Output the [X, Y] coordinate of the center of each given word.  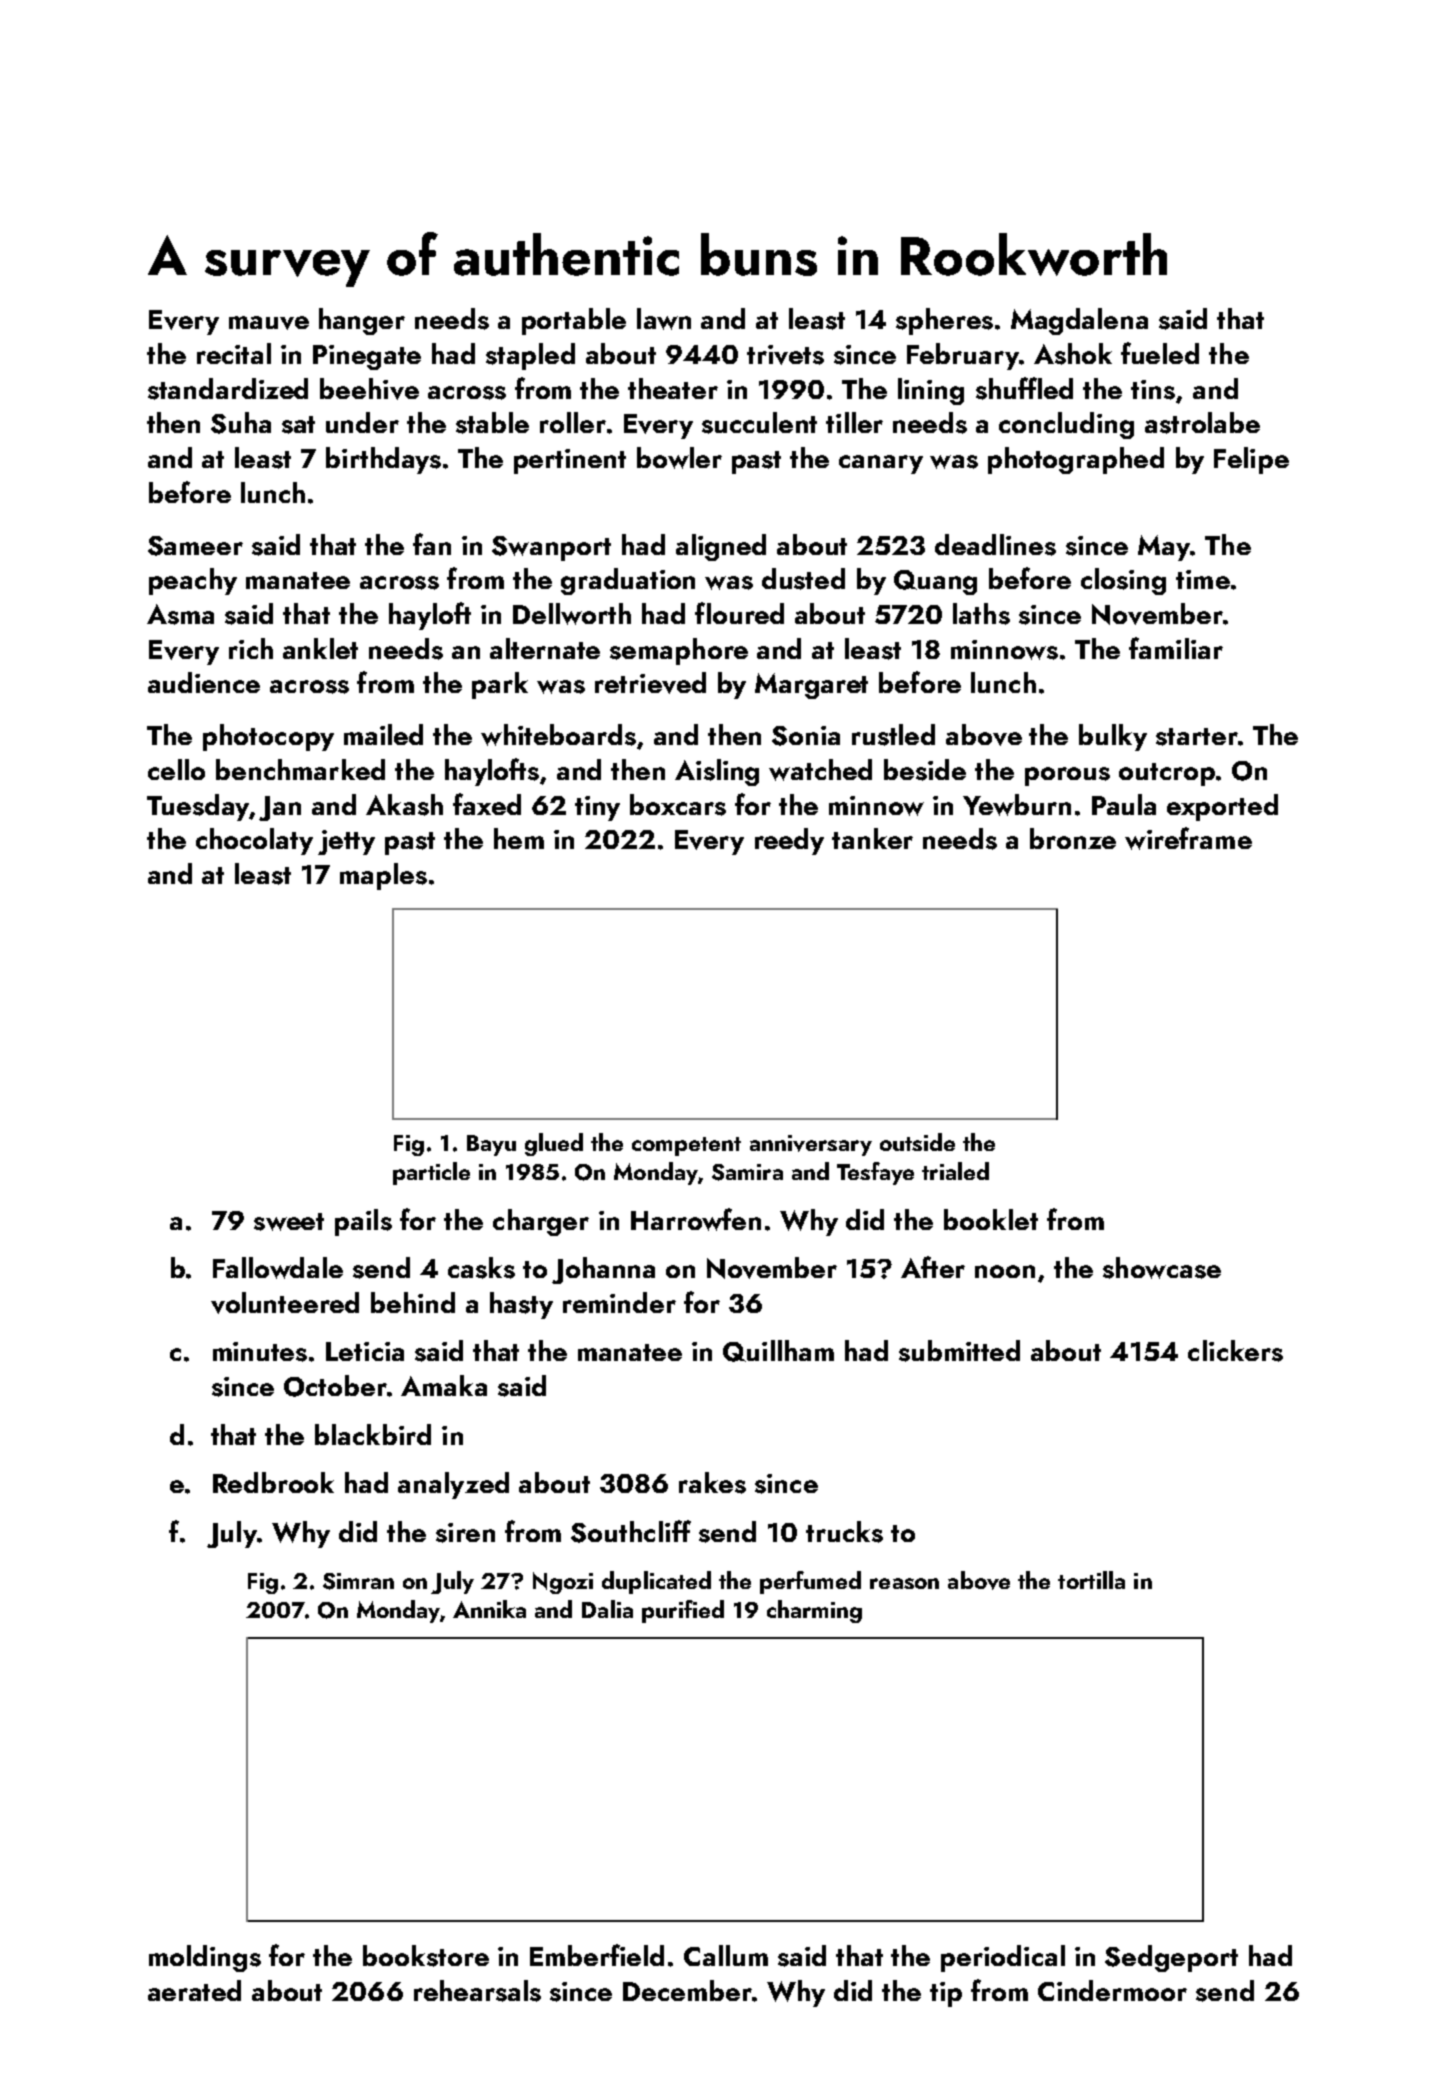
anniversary [811, 1145]
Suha [241, 423]
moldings [205, 1958]
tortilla [1091, 1580]
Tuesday [198, 807]
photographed [1076, 460]
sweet [289, 1222]
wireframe [1188, 838]
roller [573, 422]
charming [814, 1611]
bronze [1073, 838]
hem [519, 838]
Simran [358, 1581]
